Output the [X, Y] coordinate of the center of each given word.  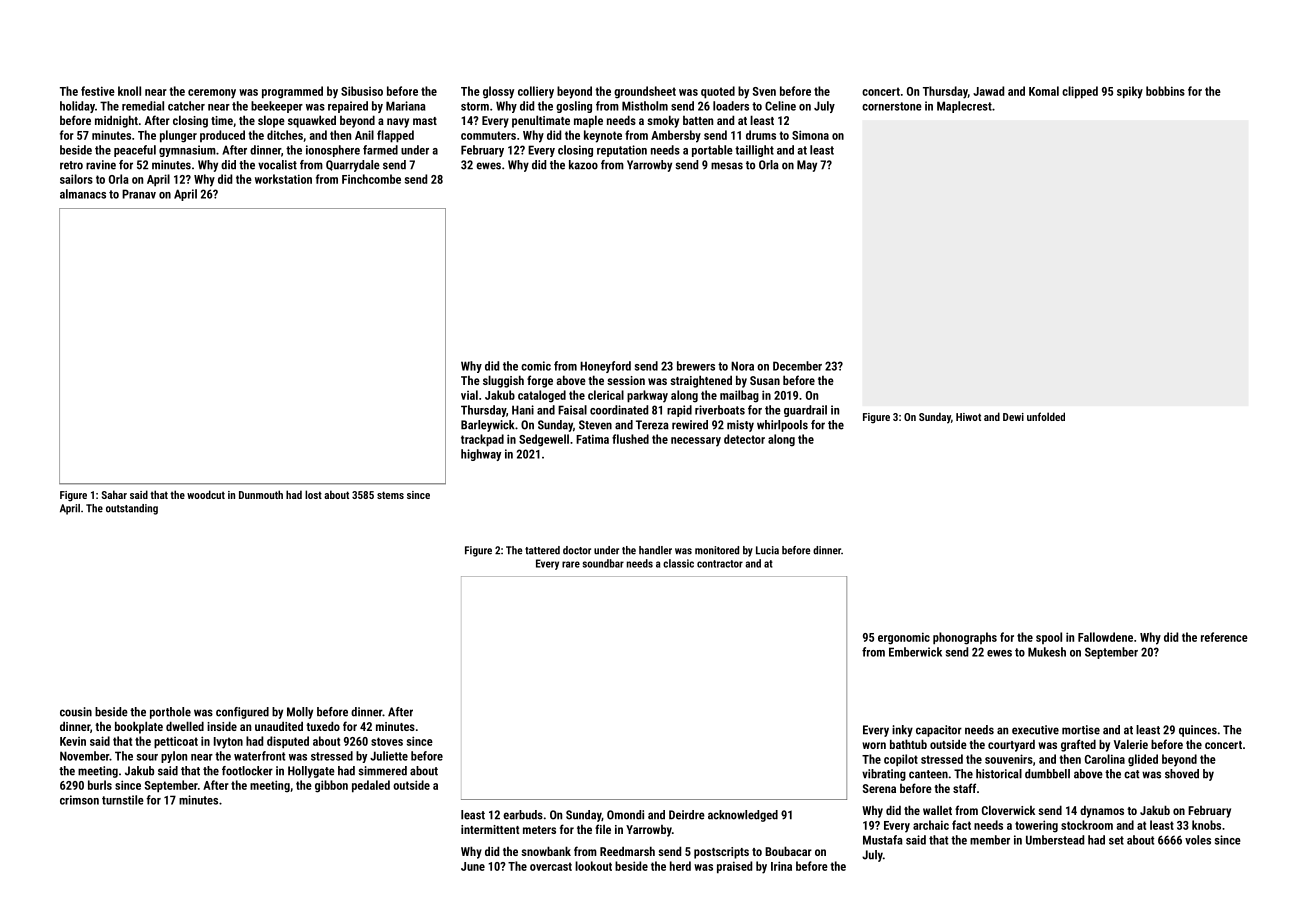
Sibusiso [362, 91]
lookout [593, 866]
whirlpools [782, 426]
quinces [1198, 731]
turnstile [123, 800]
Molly [300, 713]
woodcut [206, 494]
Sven [764, 91]
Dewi [1013, 417]
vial [469, 395]
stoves [387, 741]
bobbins [1165, 91]
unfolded [1046, 416]
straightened [701, 381]
